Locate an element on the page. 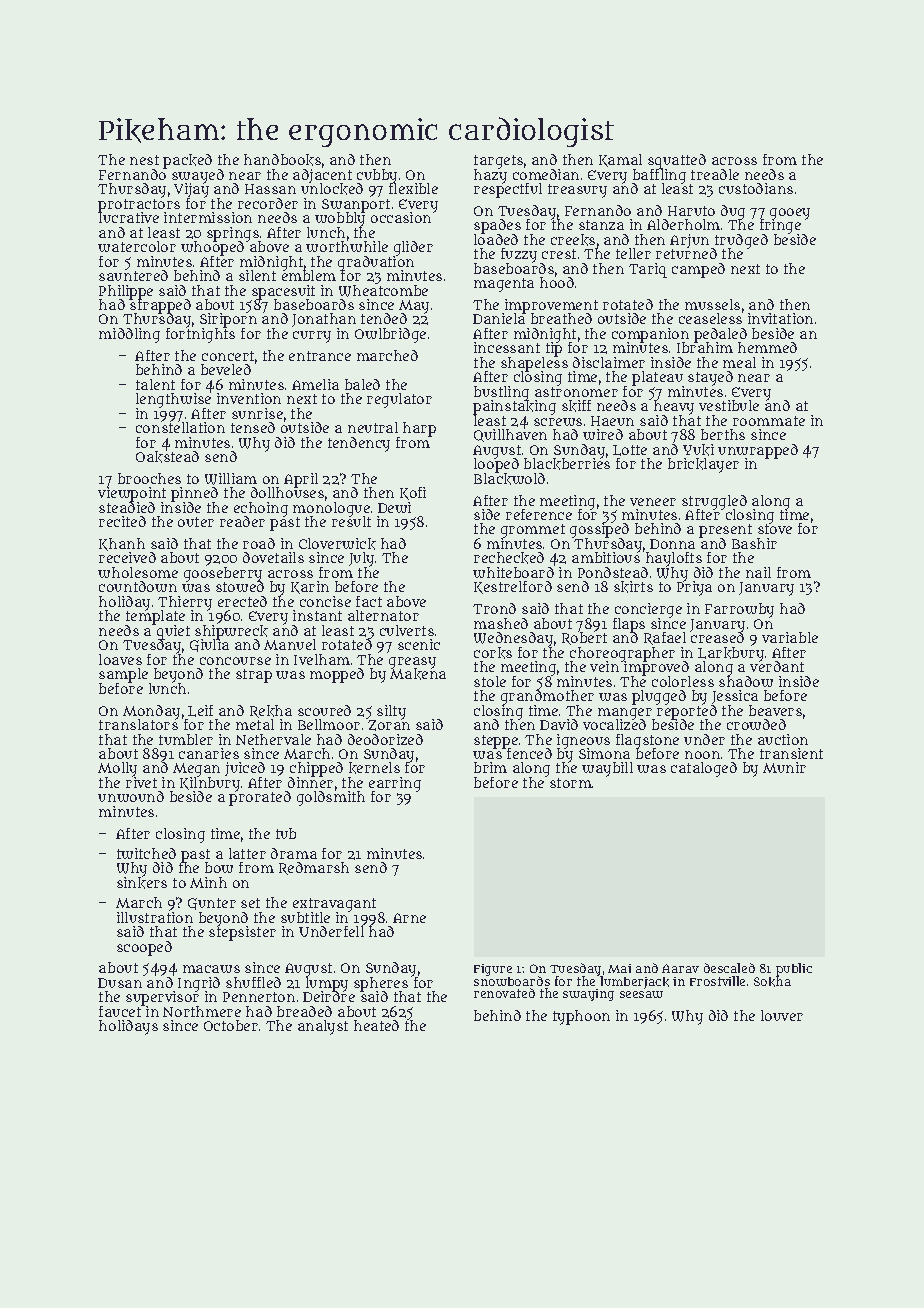  flagstone is located at coordinates (647, 741).
